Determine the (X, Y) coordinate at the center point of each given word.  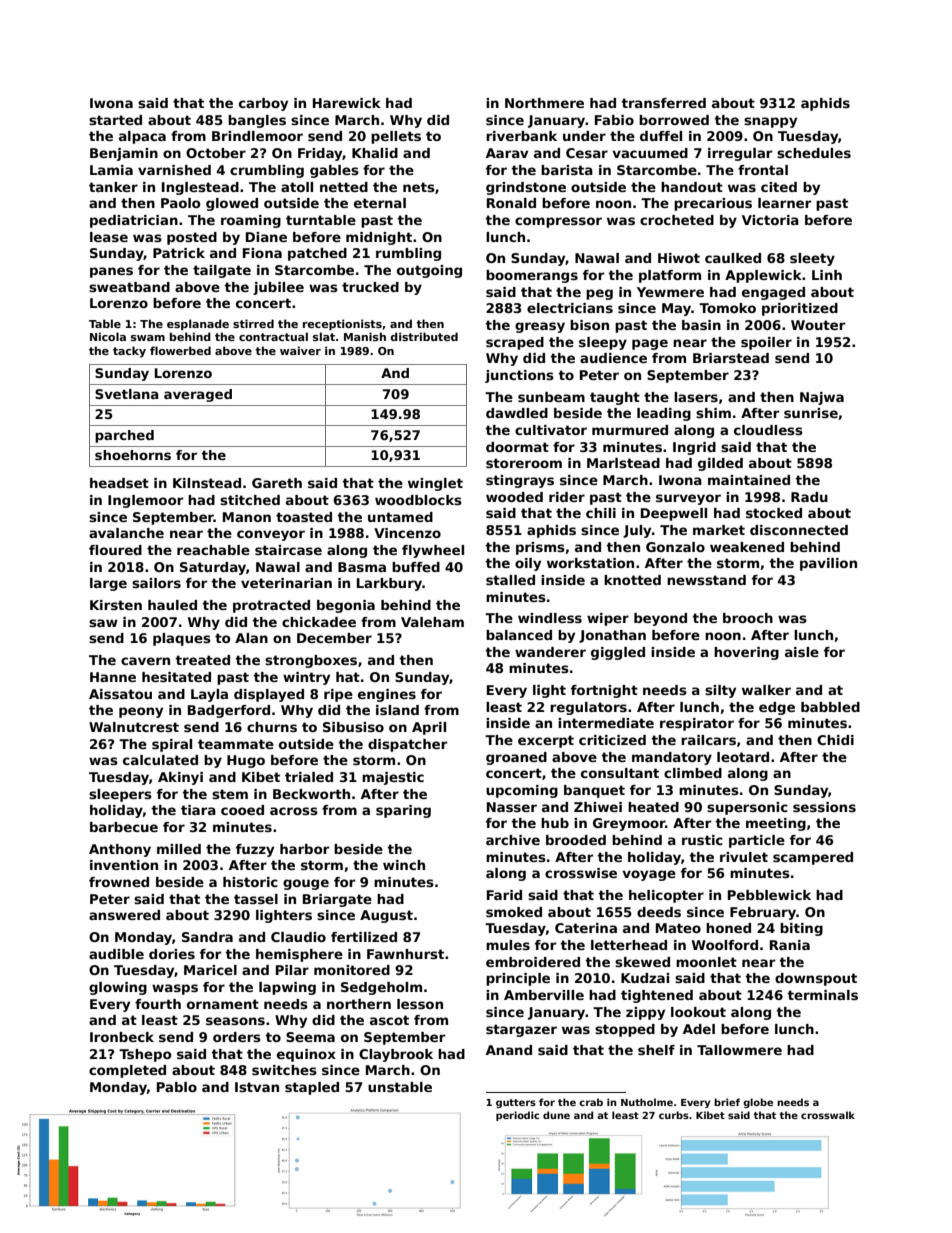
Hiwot (679, 258)
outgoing (429, 271)
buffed (416, 567)
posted (192, 238)
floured (115, 550)
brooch (748, 618)
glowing (118, 988)
